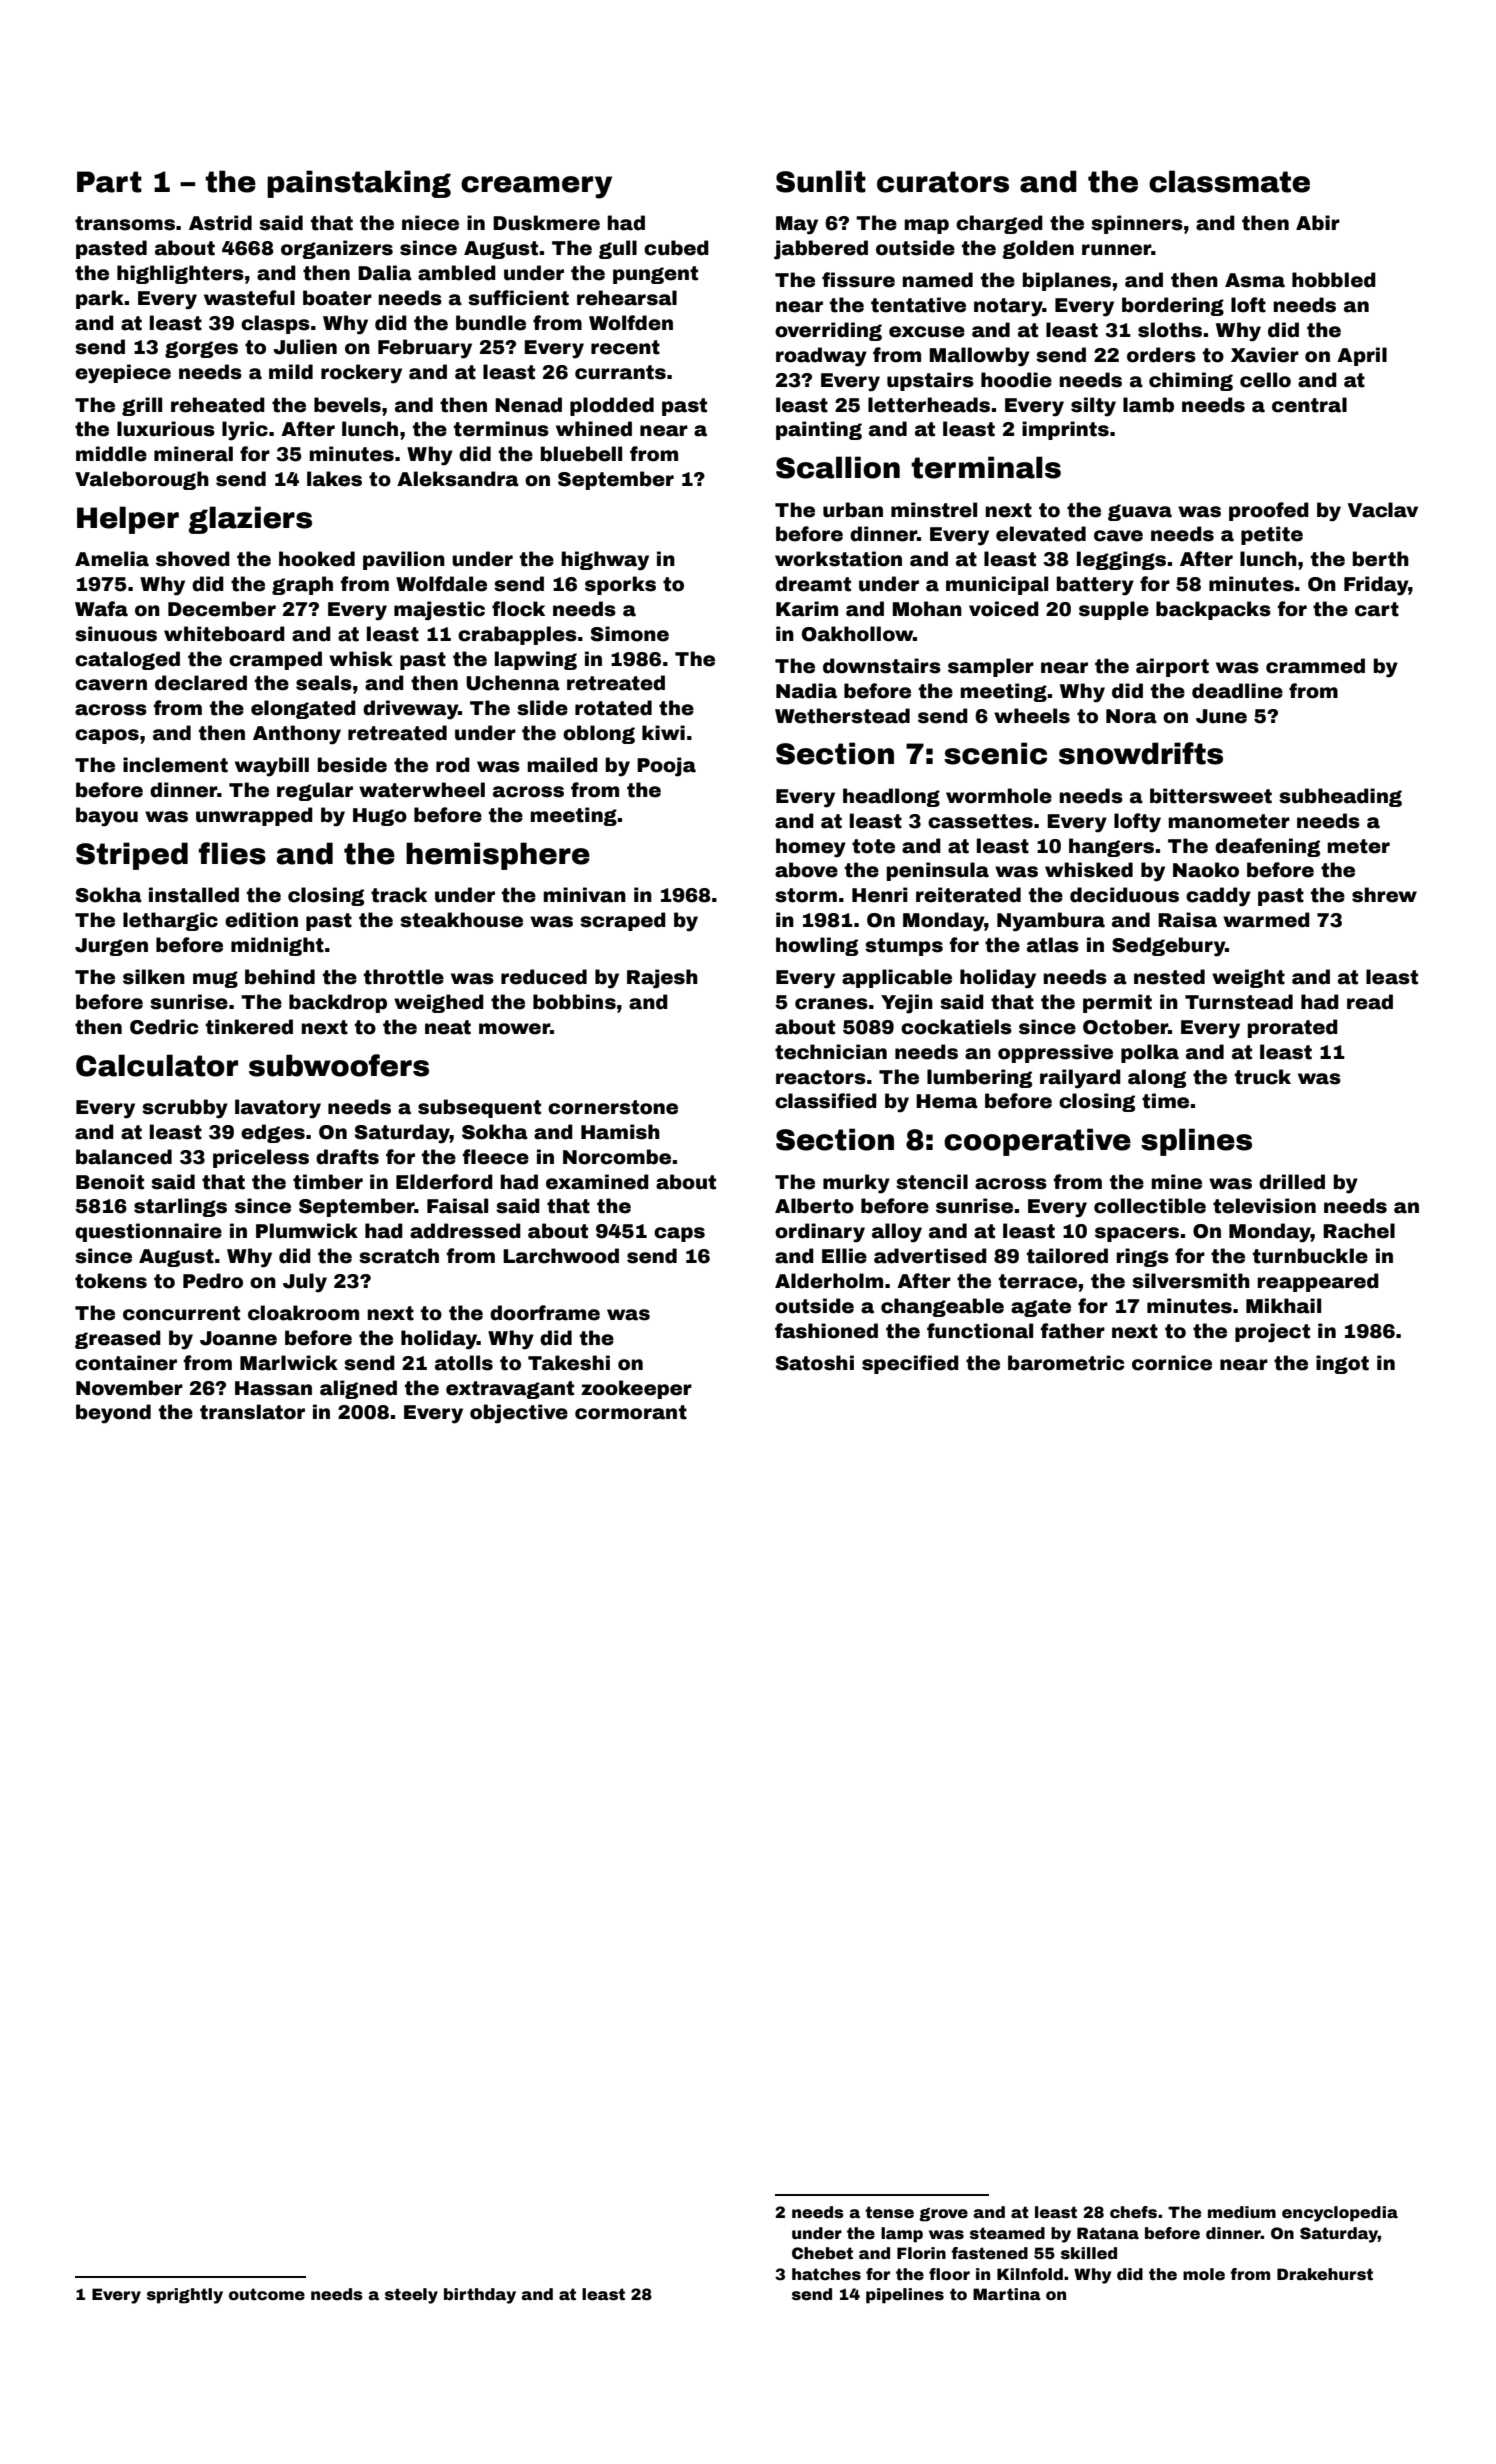 This page has height=2464, width=1496. Describe the element at coordinates (1229, 181) in the page. I see `classmate` at that location.
